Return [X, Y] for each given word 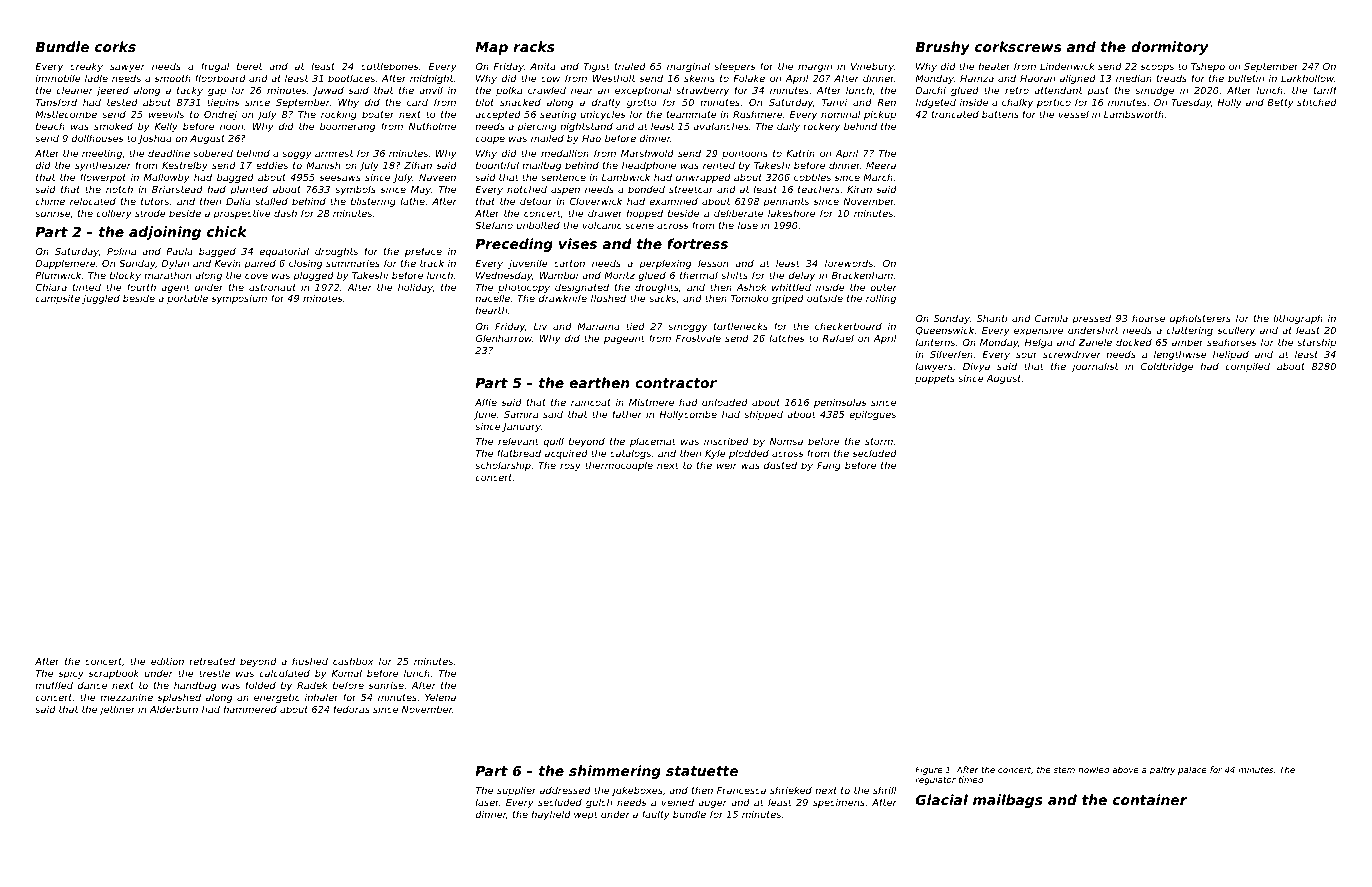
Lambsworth [1134, 114]
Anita [543, 66]
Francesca [741, 790]
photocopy [524, 288]
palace [1192, 770]
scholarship [503, 466]
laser [487, 802]
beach [50, 126]
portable [187, 299]
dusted [780, 465]
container [1150, 799]
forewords [849, 263]
